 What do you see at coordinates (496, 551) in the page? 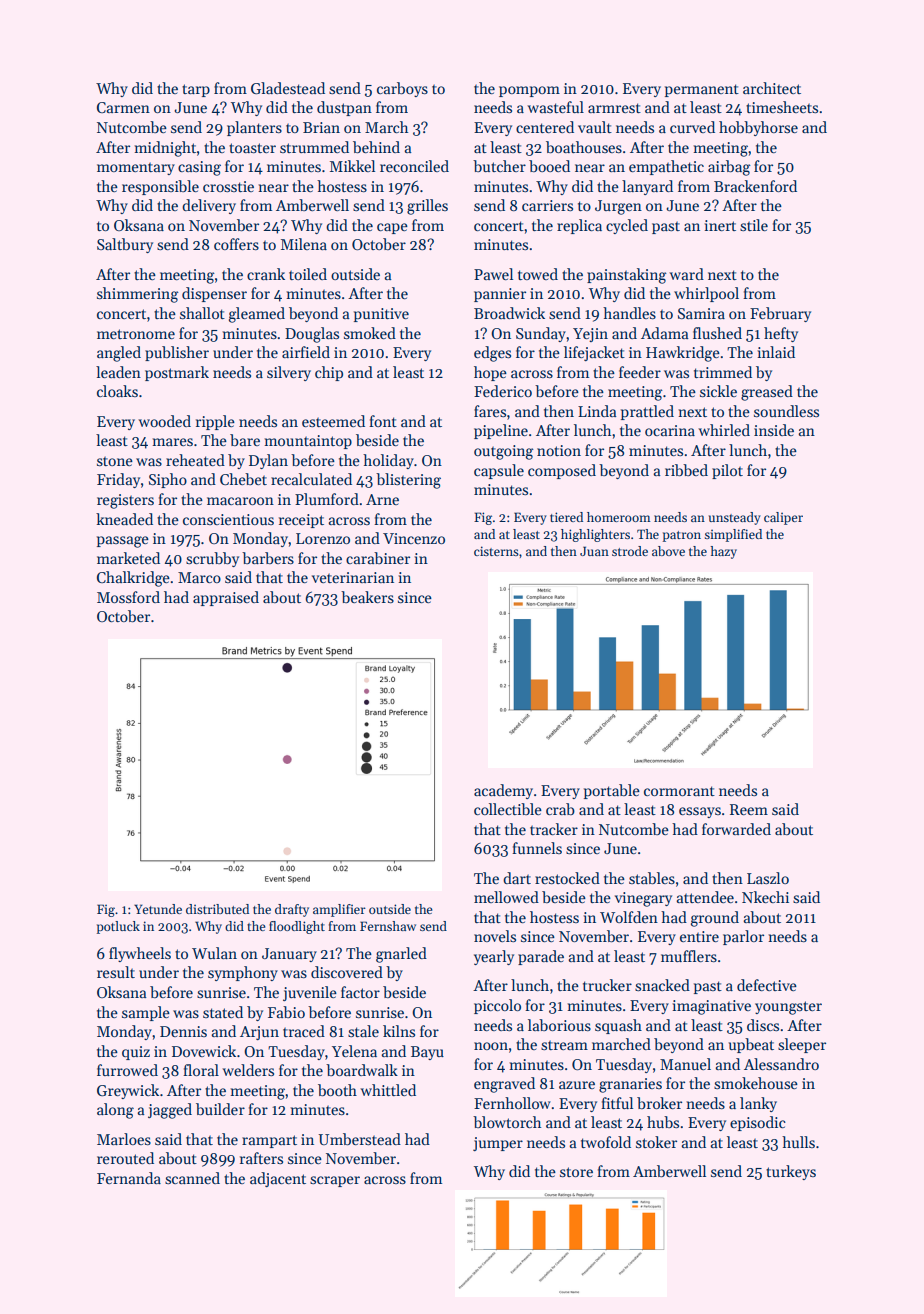
I see `cisterns` at bounding box center [496, 551].
